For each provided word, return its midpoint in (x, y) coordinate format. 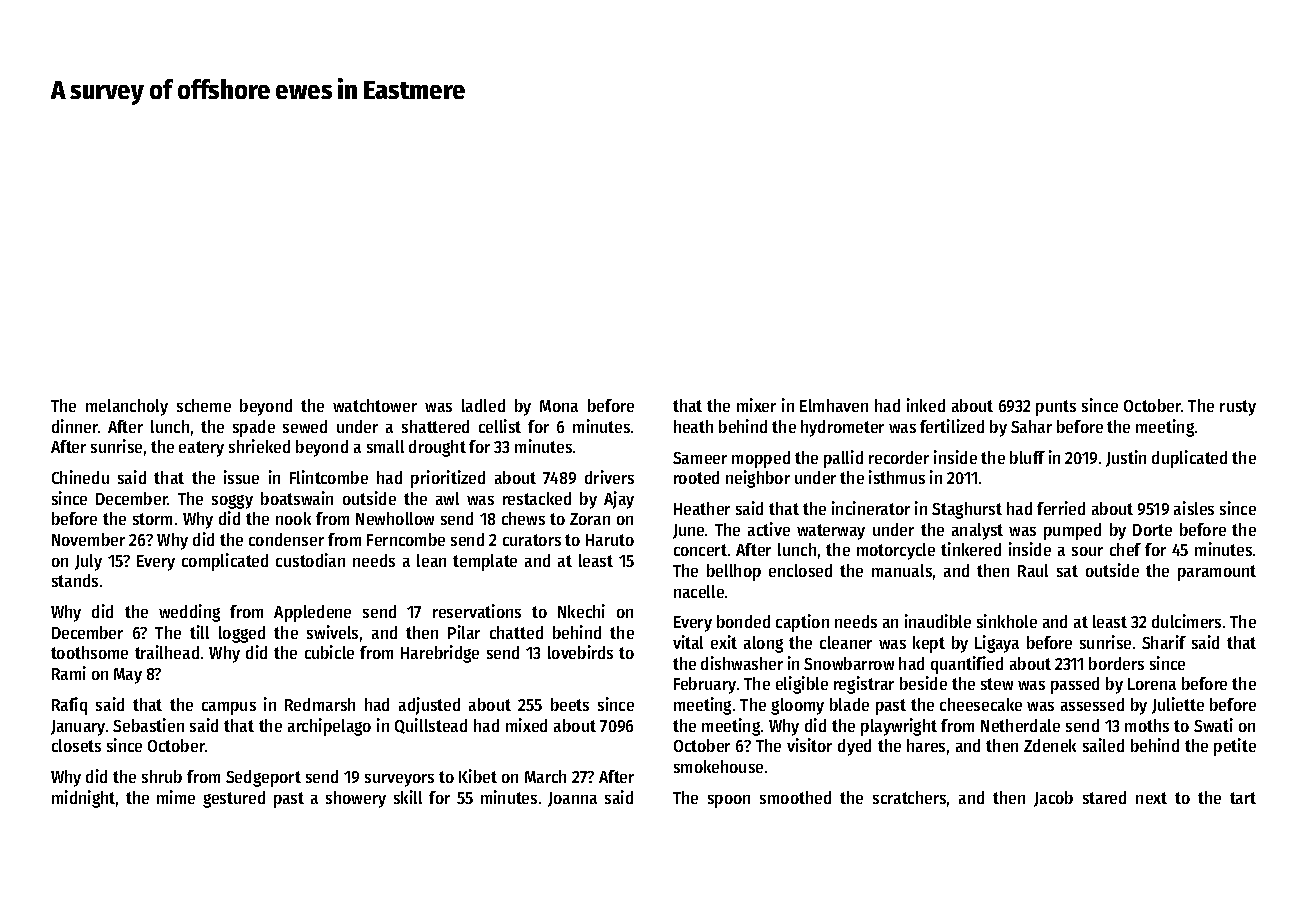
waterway (831, 532)
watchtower (375, 405)
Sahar (1031, 426)
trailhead (167, 652)
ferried (1061, 508)
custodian (310, 560)
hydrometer (842, 428)
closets (76, 745)
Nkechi (581, 611)
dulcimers (1186, 621)
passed (1075, 685)
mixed (526, 725)
